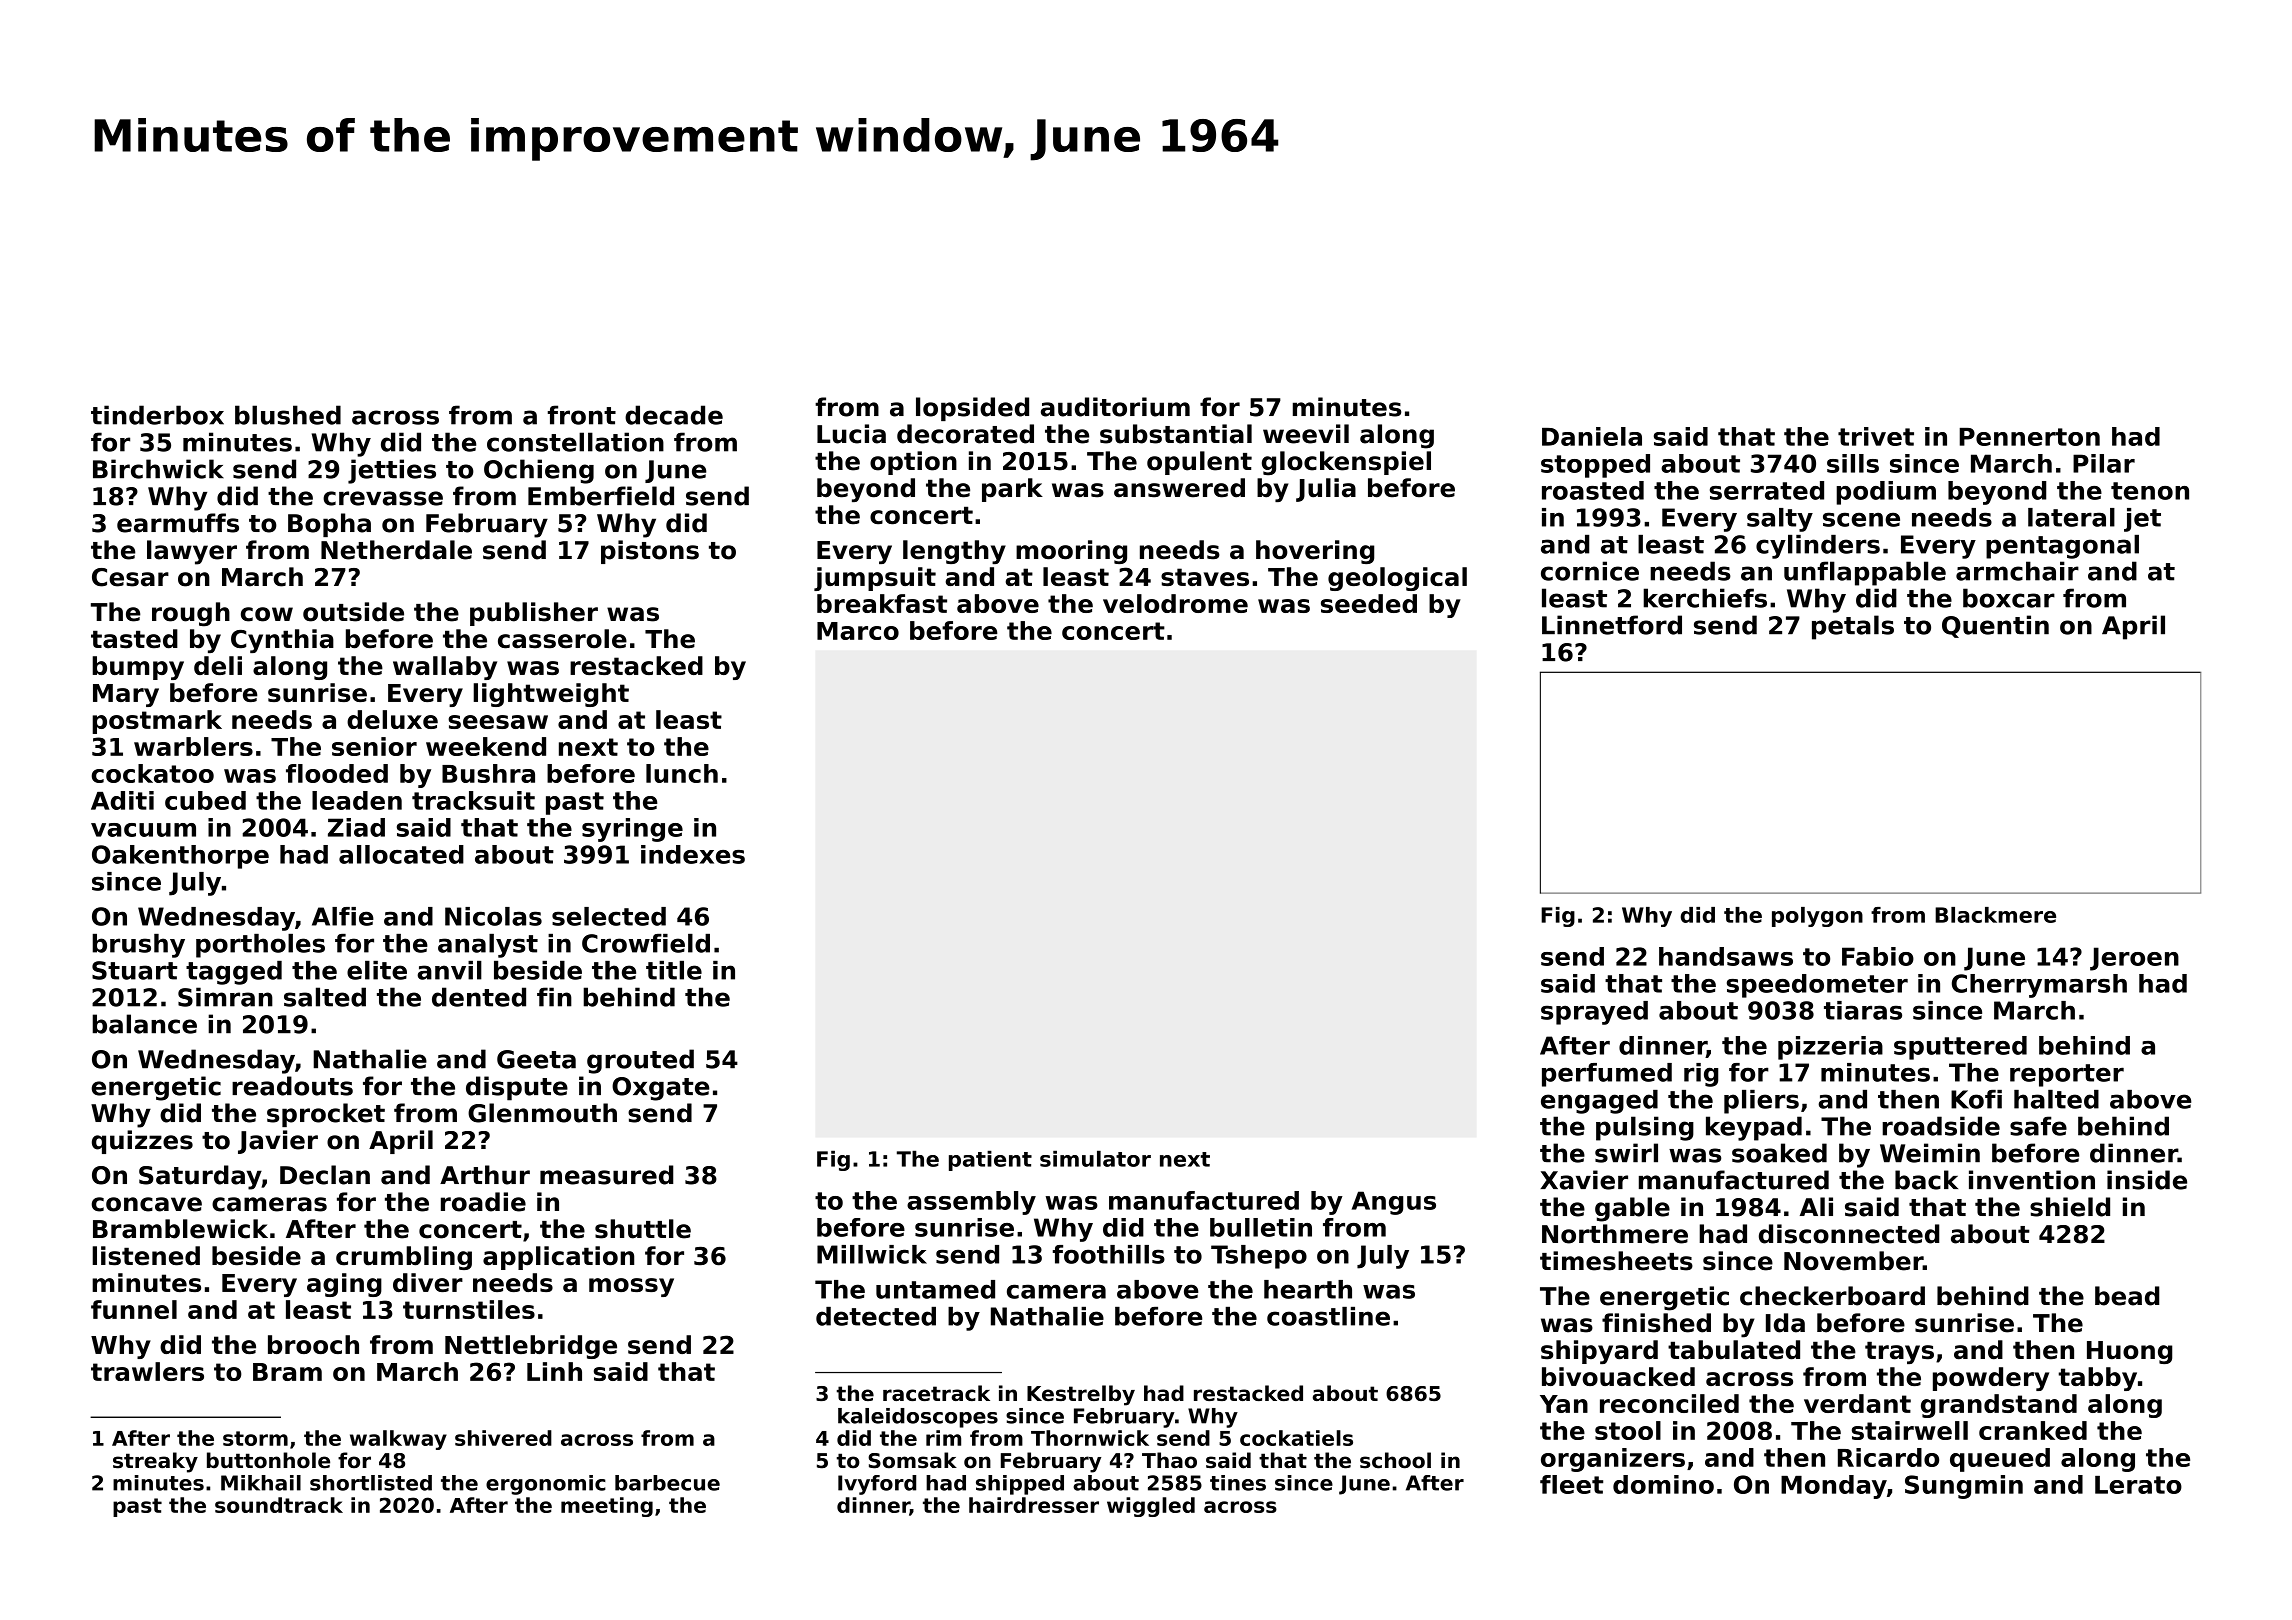  Describe the element at coordinates (1995, 915) in the image. I see `Blackmere` at that location.
